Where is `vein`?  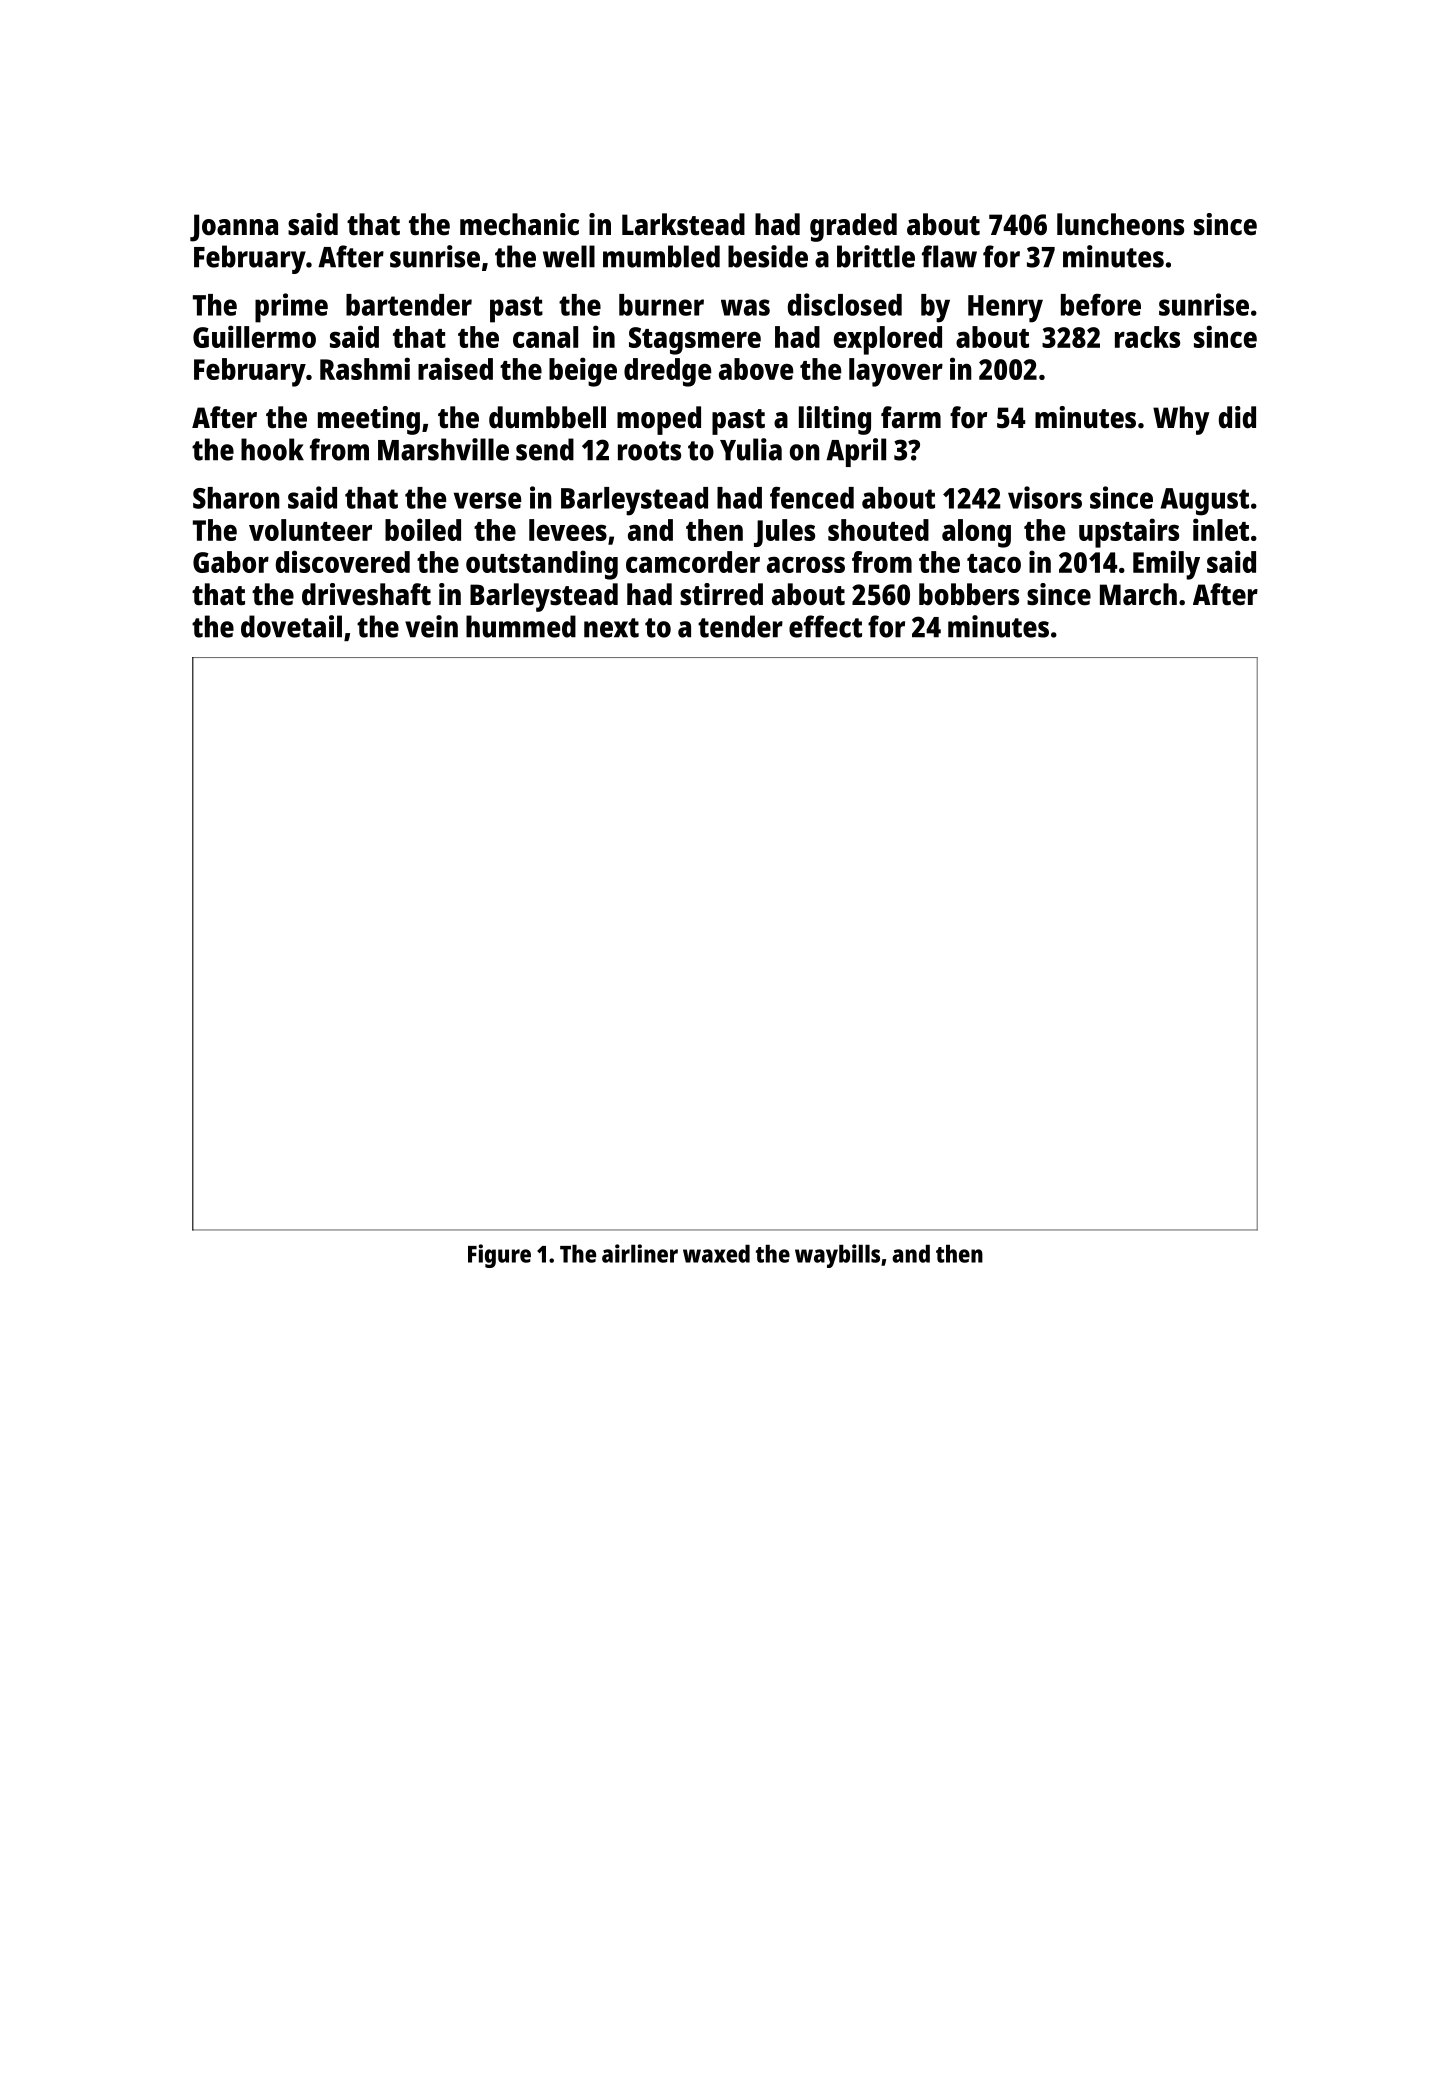
vein is located at coordinates (431, 626).
